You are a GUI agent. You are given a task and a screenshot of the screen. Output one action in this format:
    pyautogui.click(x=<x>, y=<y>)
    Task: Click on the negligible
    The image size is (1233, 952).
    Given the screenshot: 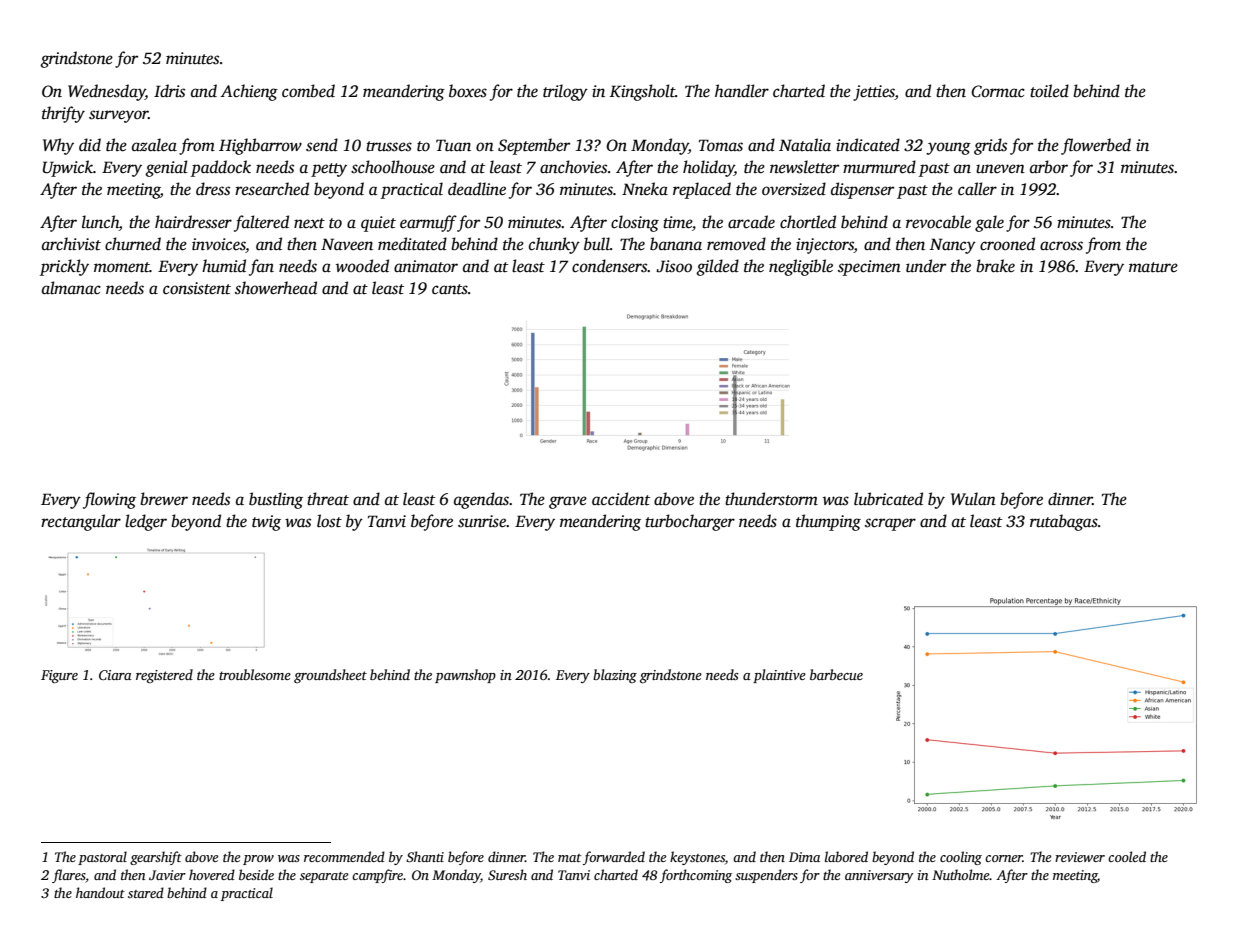 What is the action you would take?
    pyautogui.click(x=801, y=267)
